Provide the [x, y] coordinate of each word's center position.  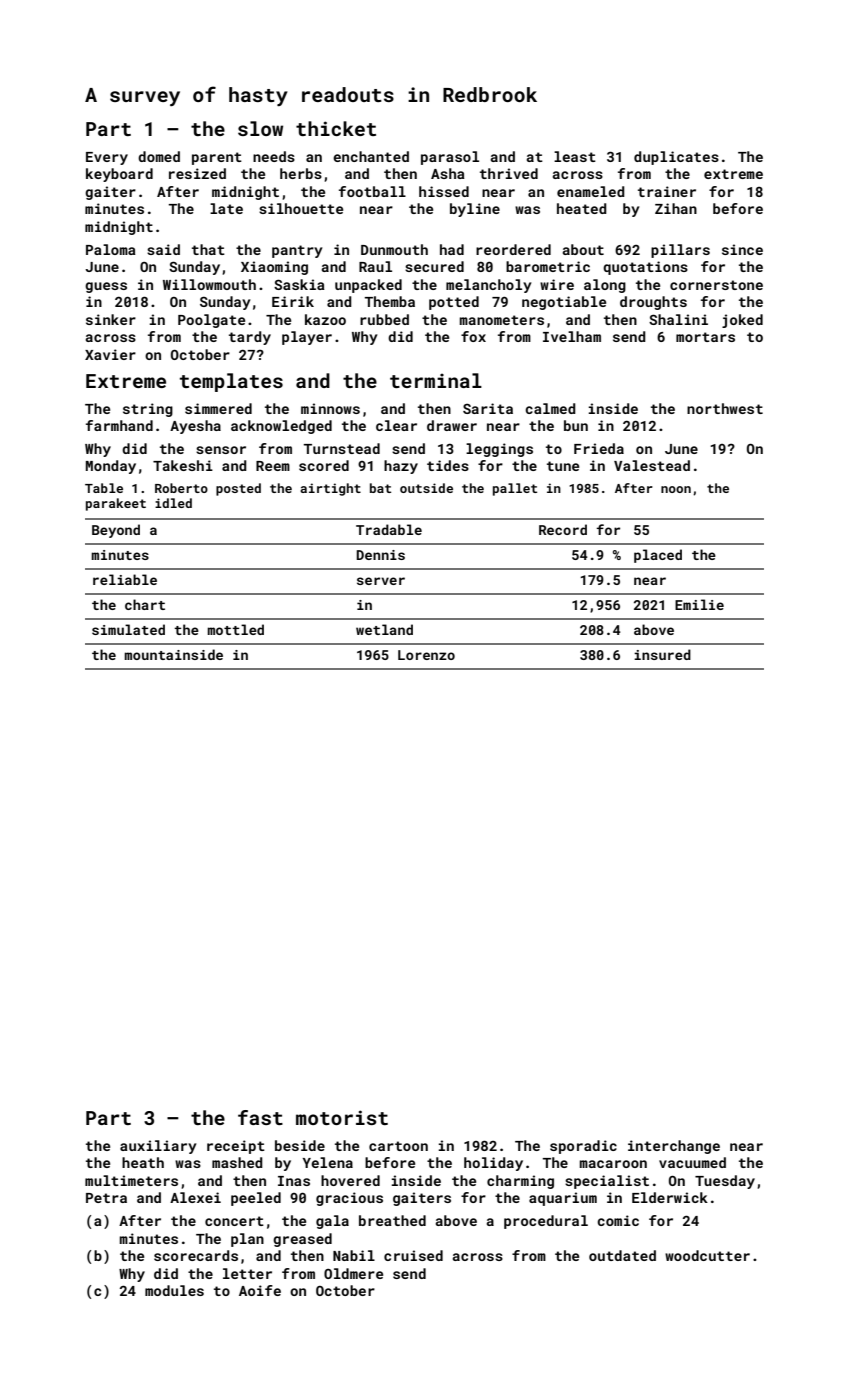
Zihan [676, 208]
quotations [645, 268]
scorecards [196, 1255]
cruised [413, 1255]
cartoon [398, 1146]
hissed [444, 191]
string [148, 410]
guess [106, 287]
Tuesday [725, 1182]
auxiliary [158, 1147]
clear [396, 425]
